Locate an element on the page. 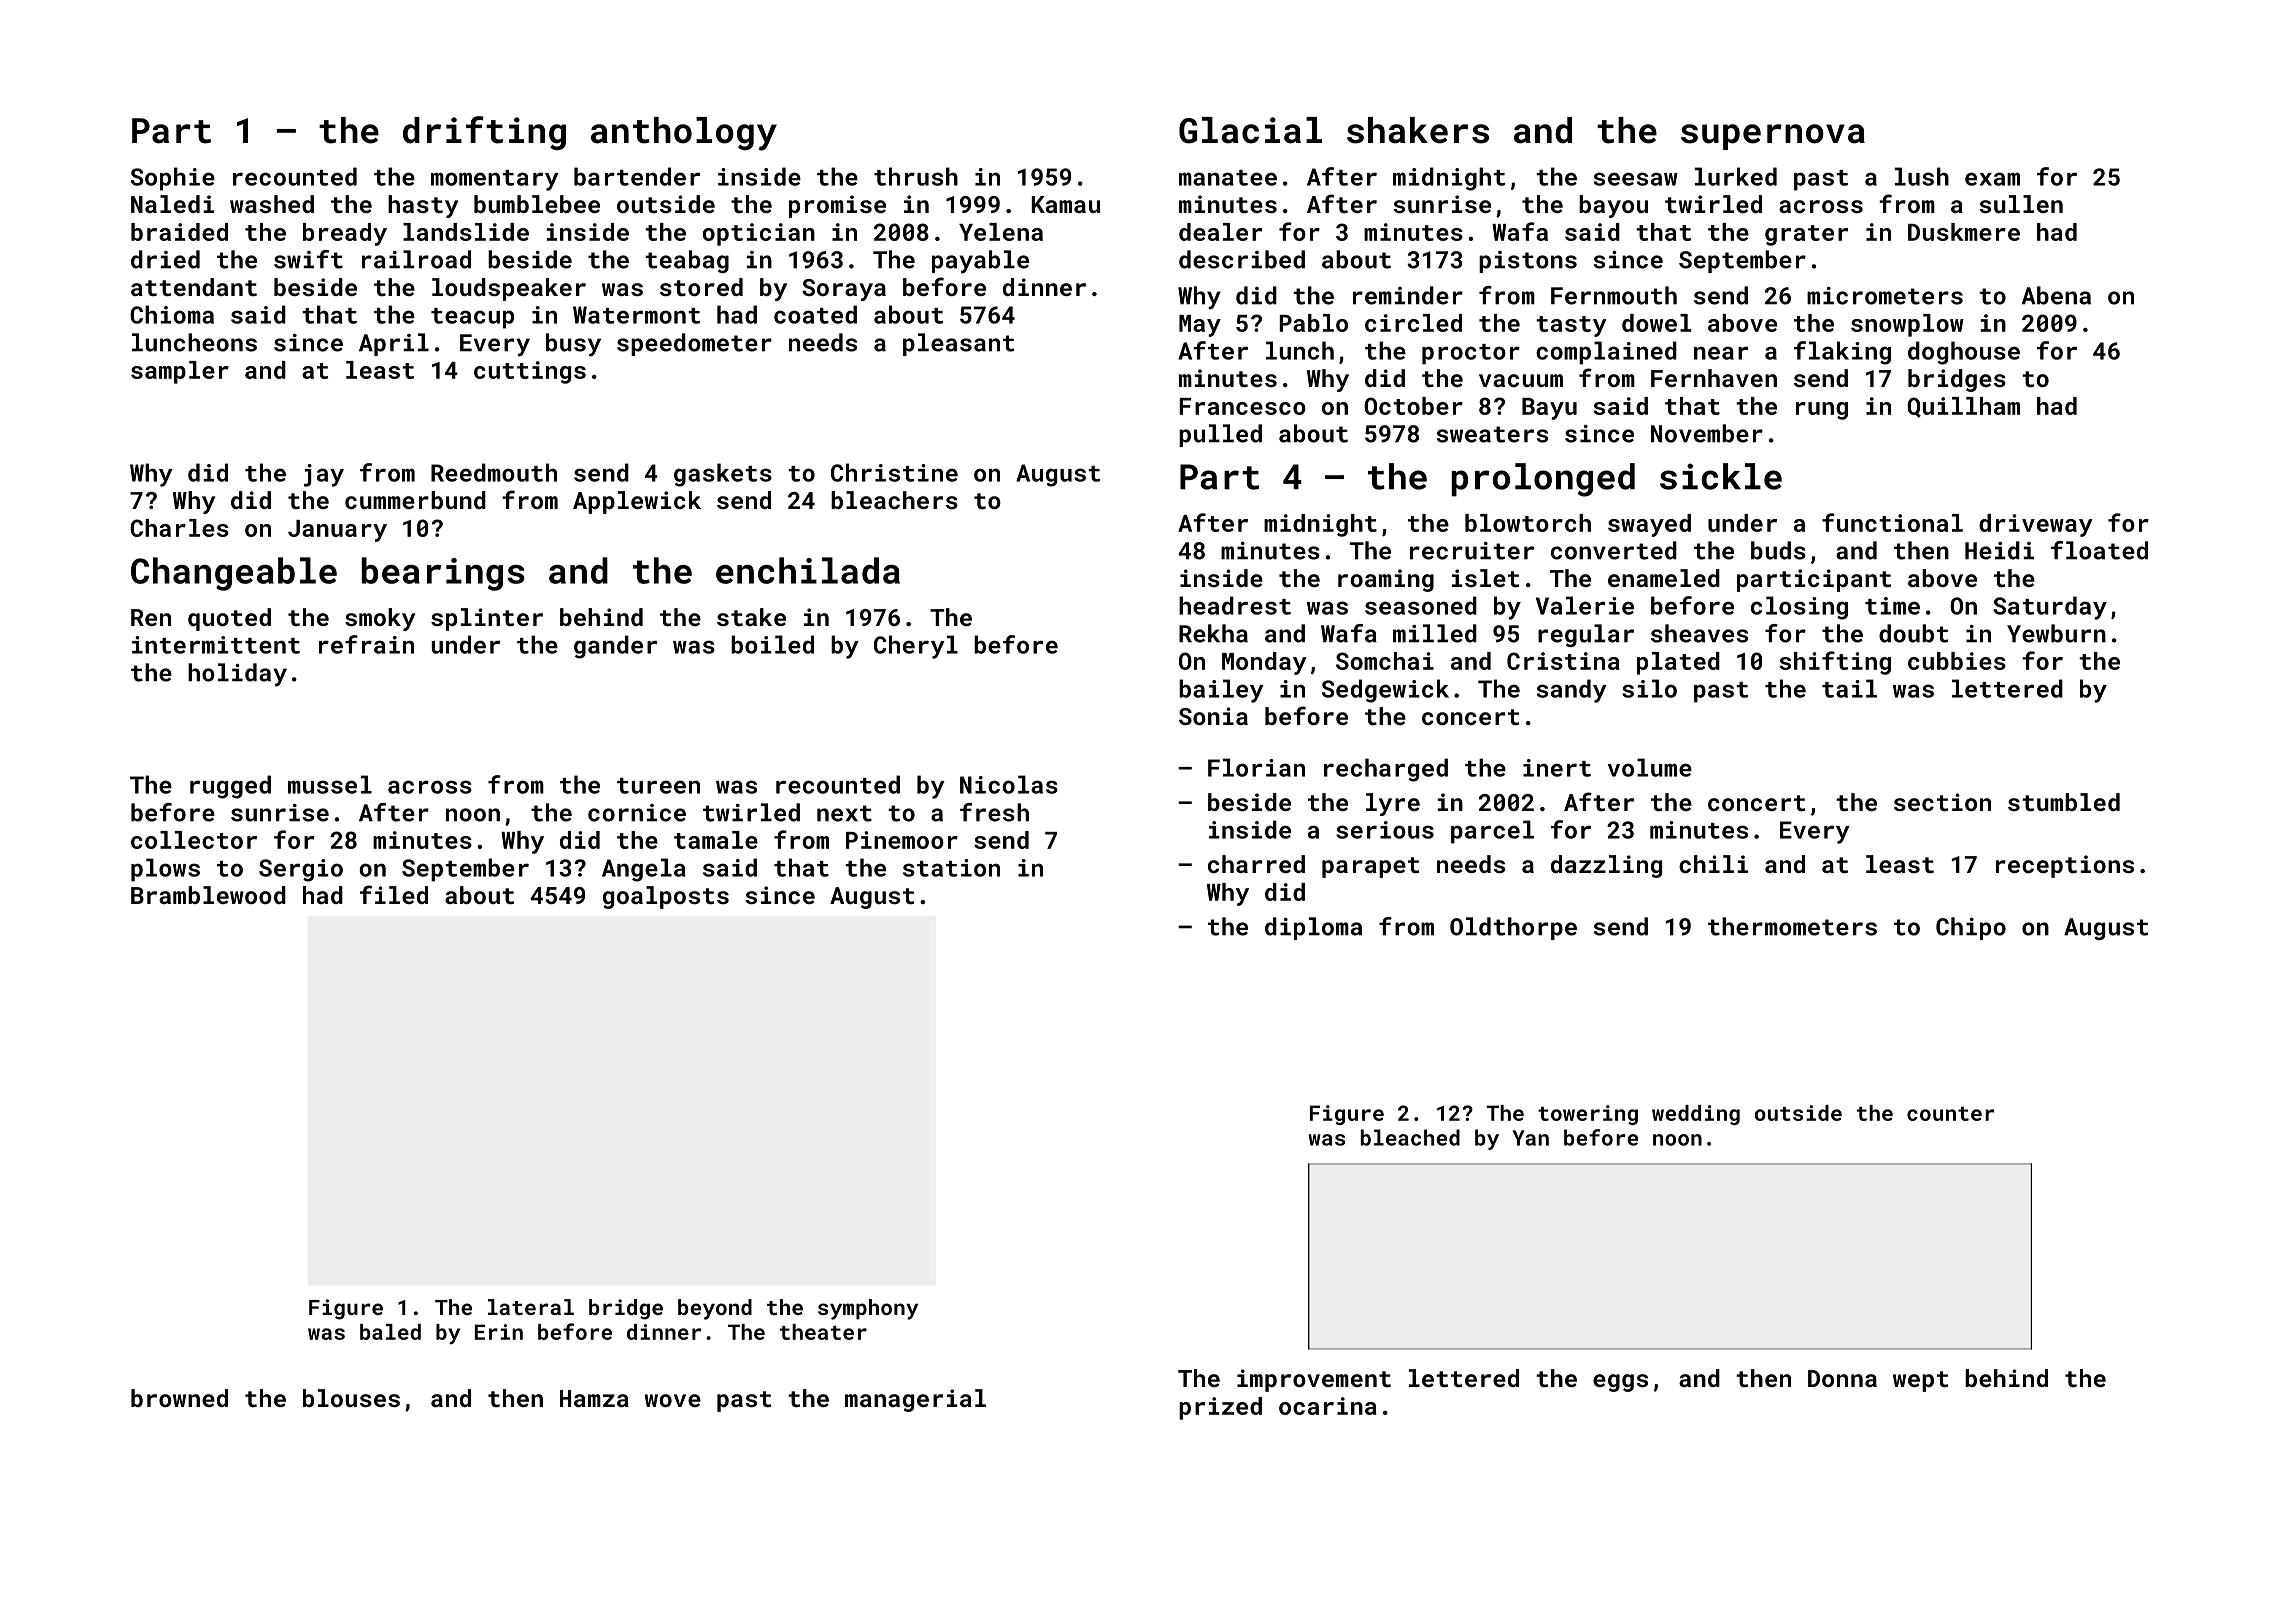 This image has height=1620, width=2292. supernova is located at coordinates (1773, 137).
